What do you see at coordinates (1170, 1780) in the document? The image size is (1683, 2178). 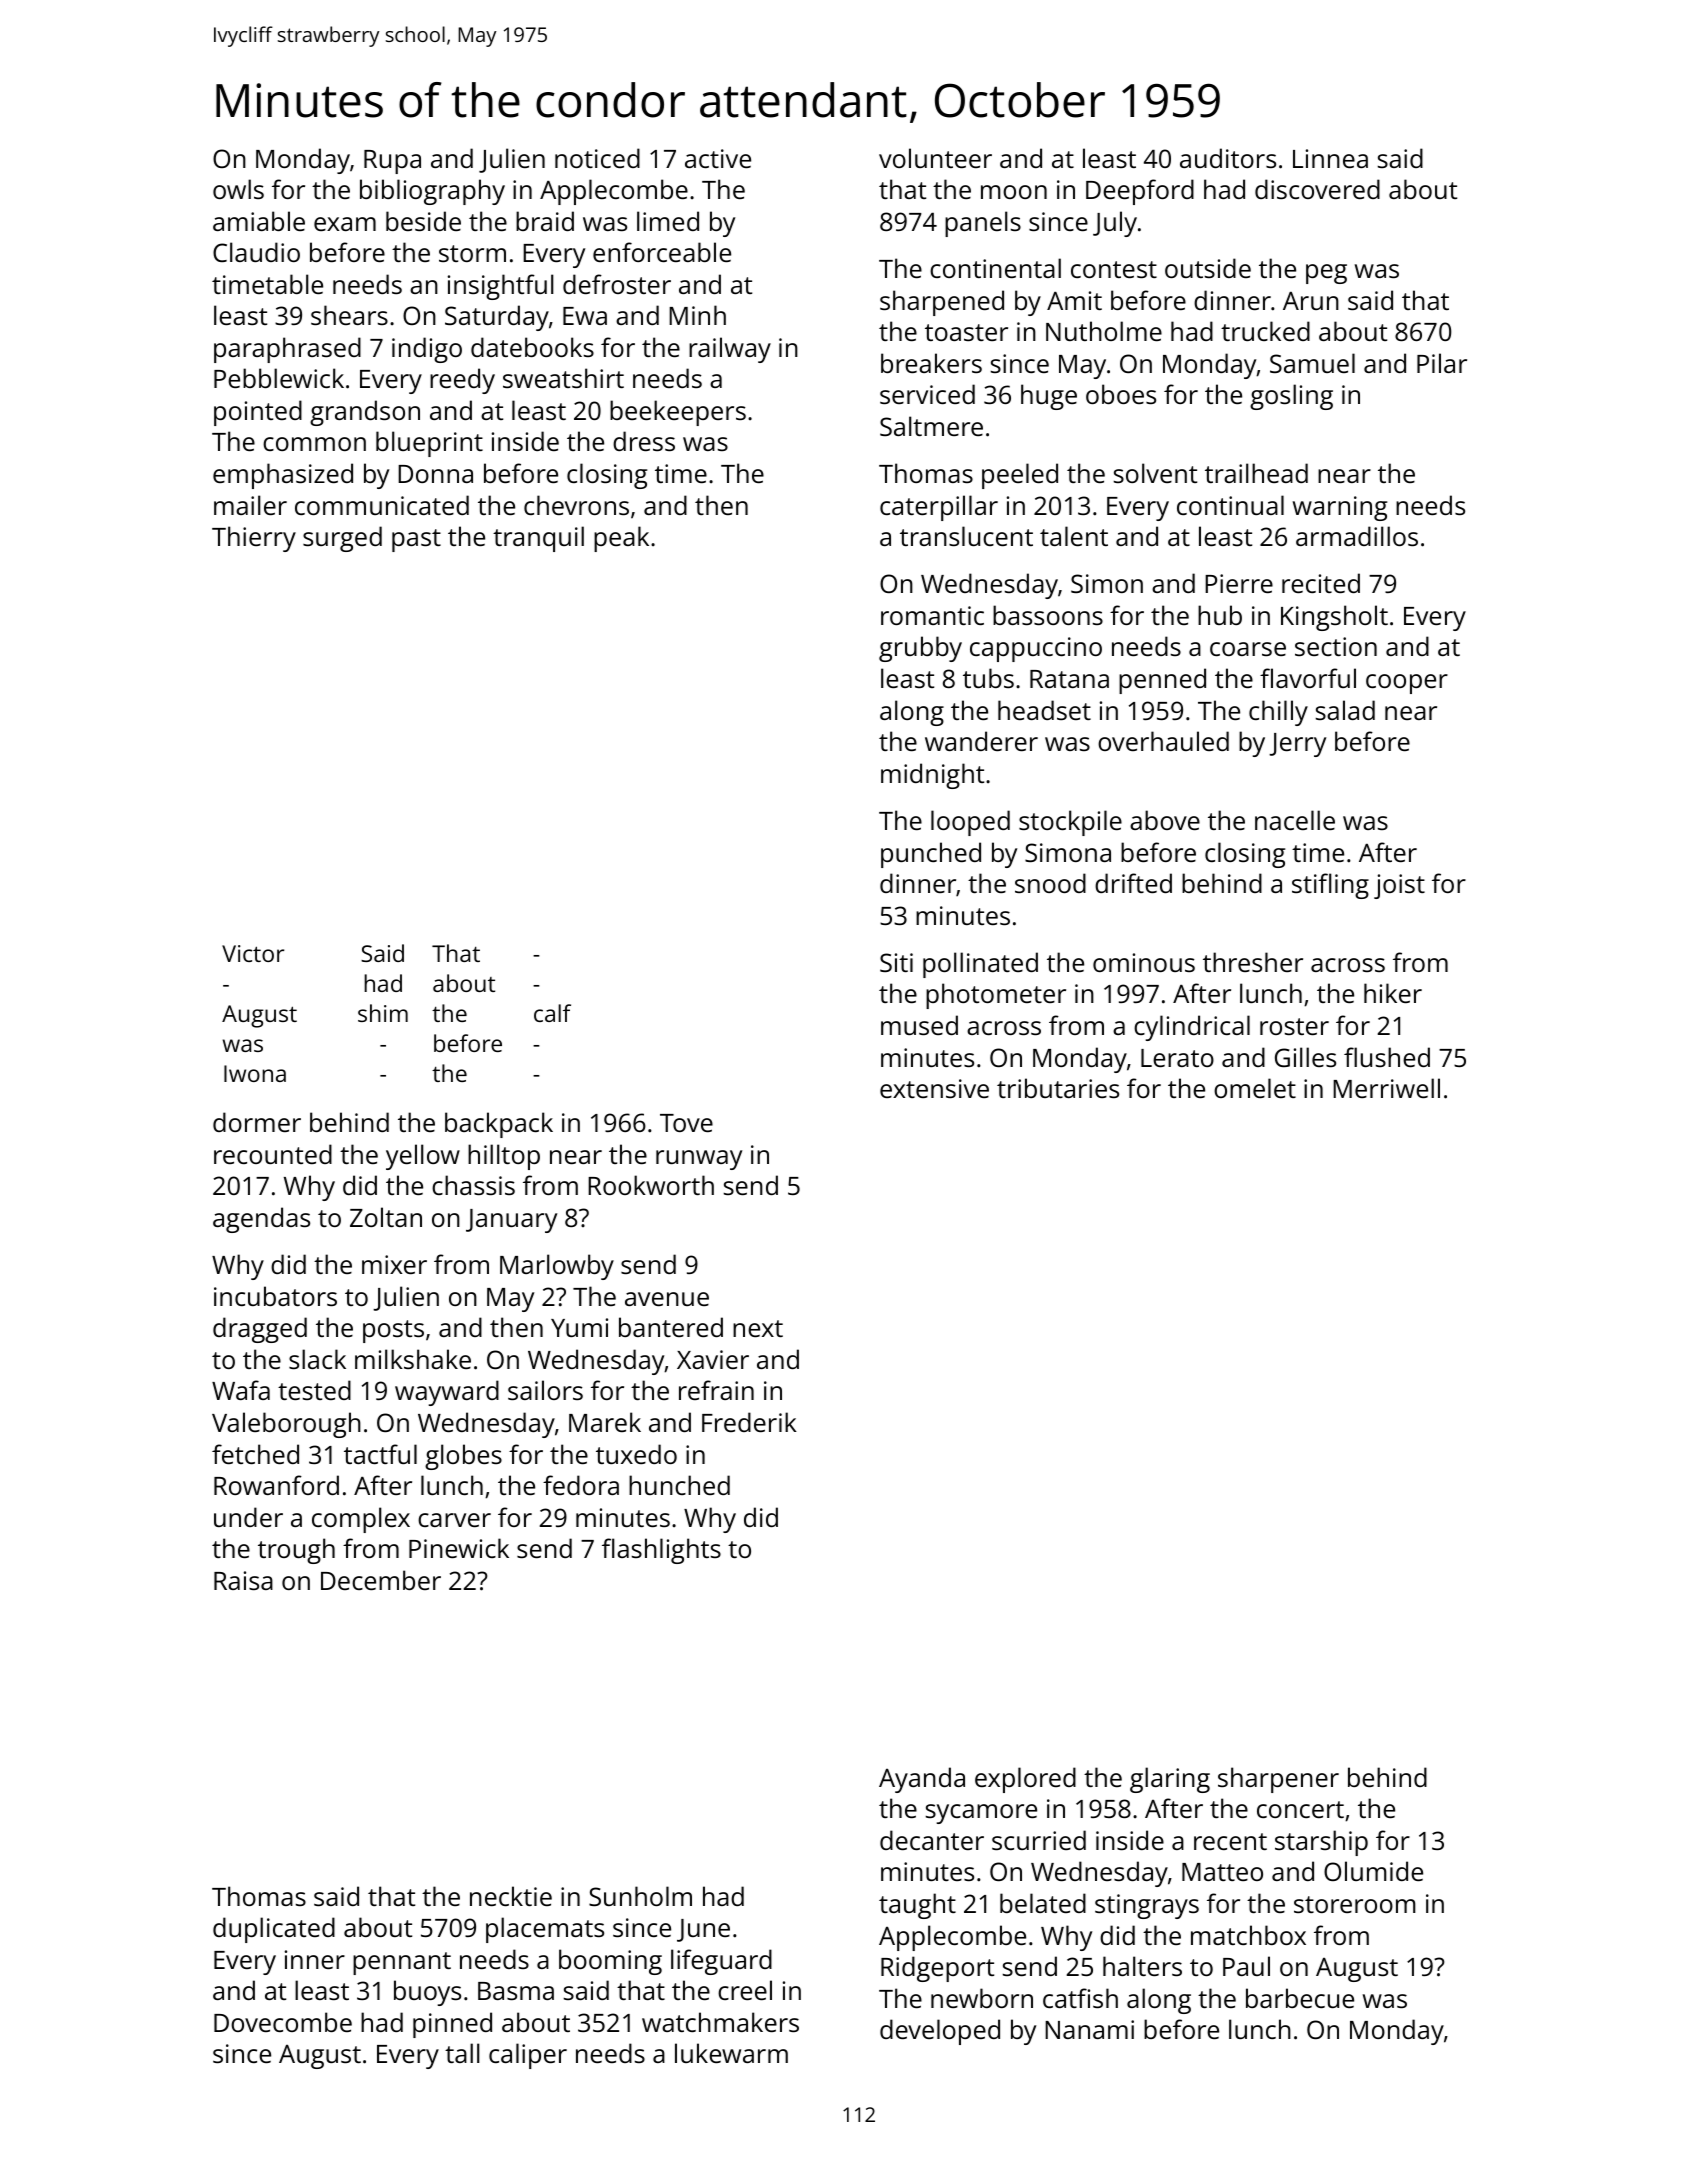 I see `glaring` at bounding box center [1170, 1780].
